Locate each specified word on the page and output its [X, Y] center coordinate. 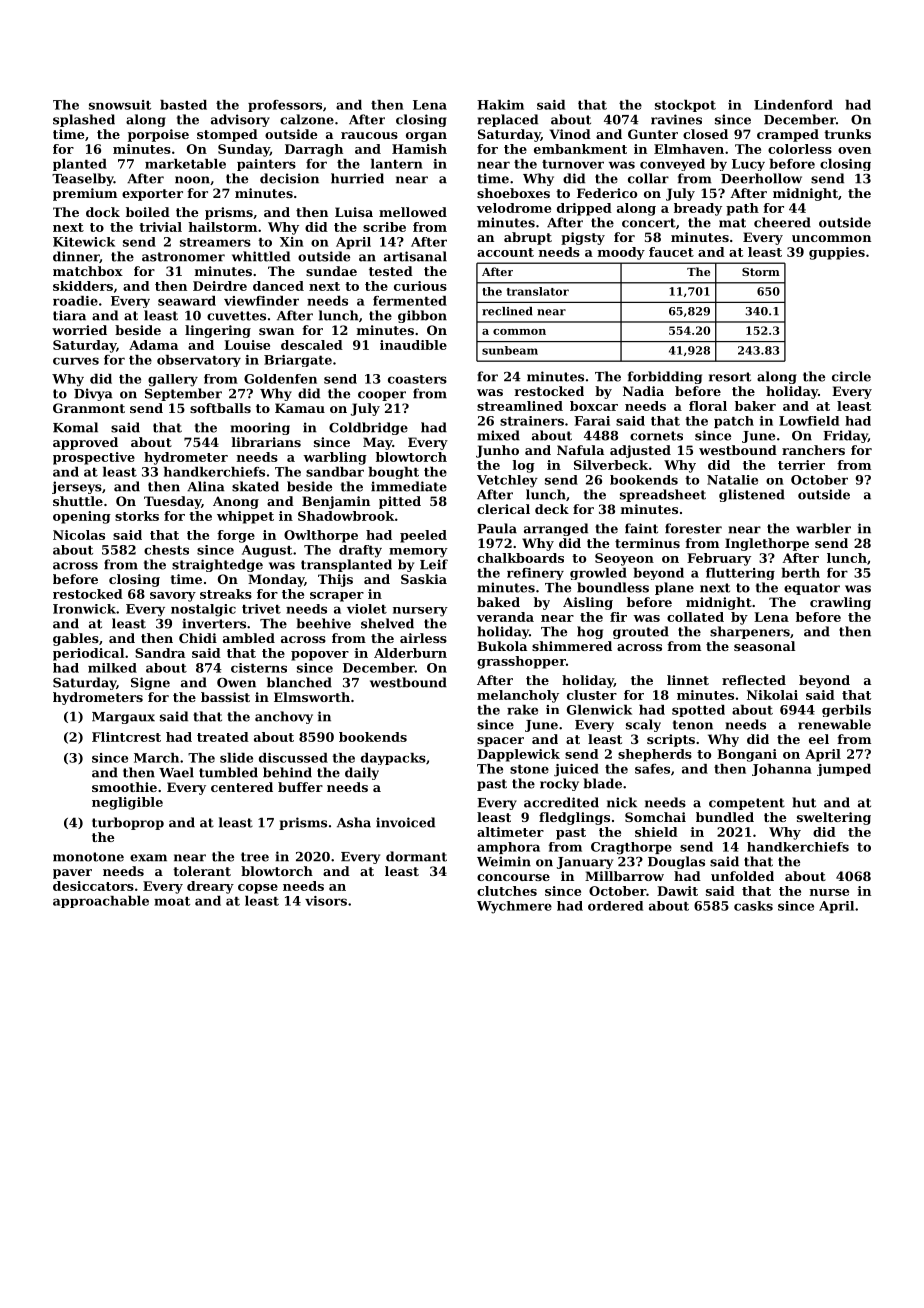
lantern [397, 164]
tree [255, 857]
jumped [844, 770]
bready [698, 209]
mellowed [413, 212]
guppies [837, 253]
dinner [76, 257]
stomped [227, 135]
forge [236, 536]
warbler [823, 528]
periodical [88, 654]
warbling [335, 458]
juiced [576, 770]
